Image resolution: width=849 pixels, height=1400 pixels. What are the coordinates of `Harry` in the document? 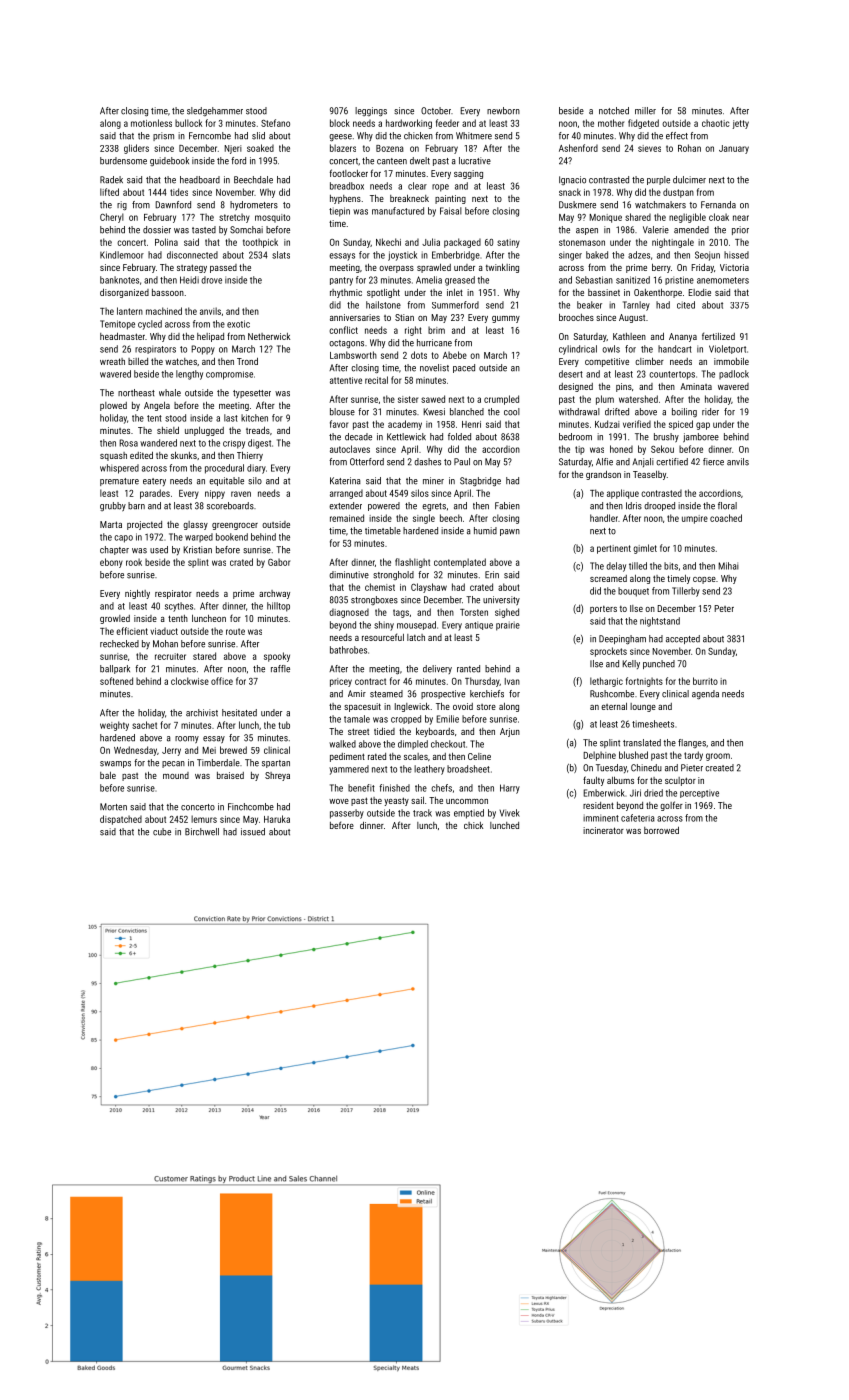 It's located at (510, 789).
